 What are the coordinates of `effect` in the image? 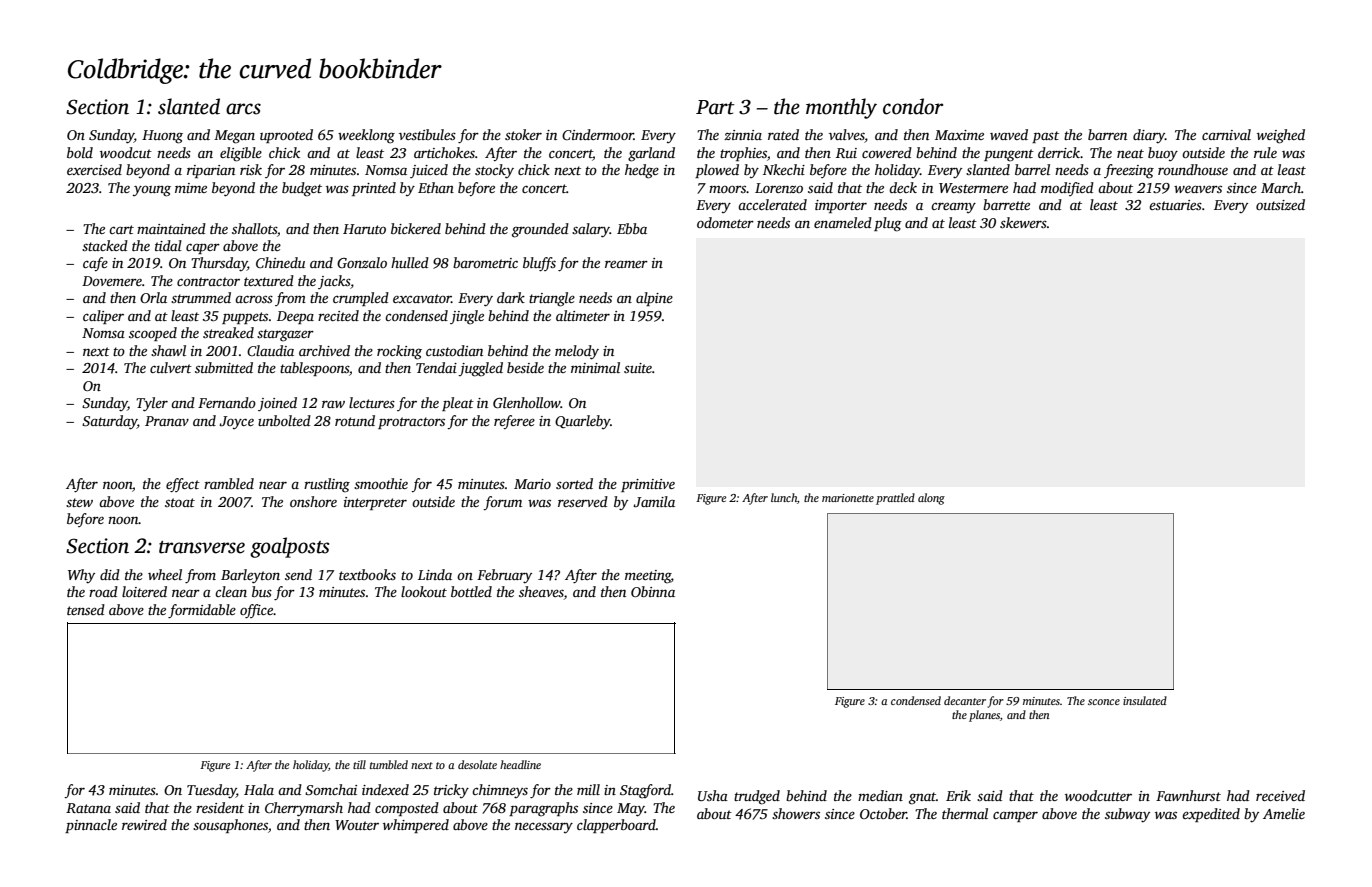 It's located at (183, 485).
